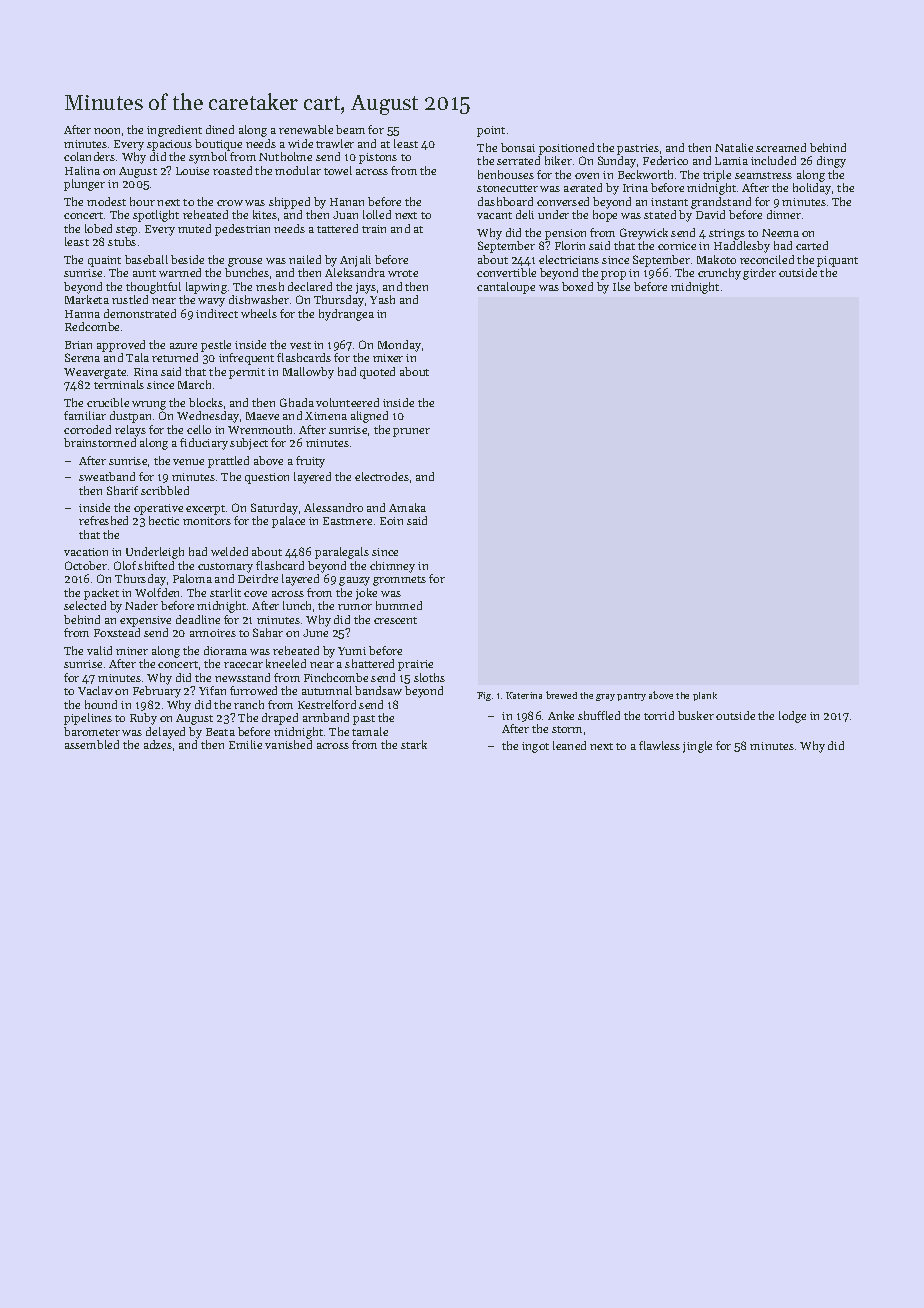  I want to click on Neema, so click(780, 233).
